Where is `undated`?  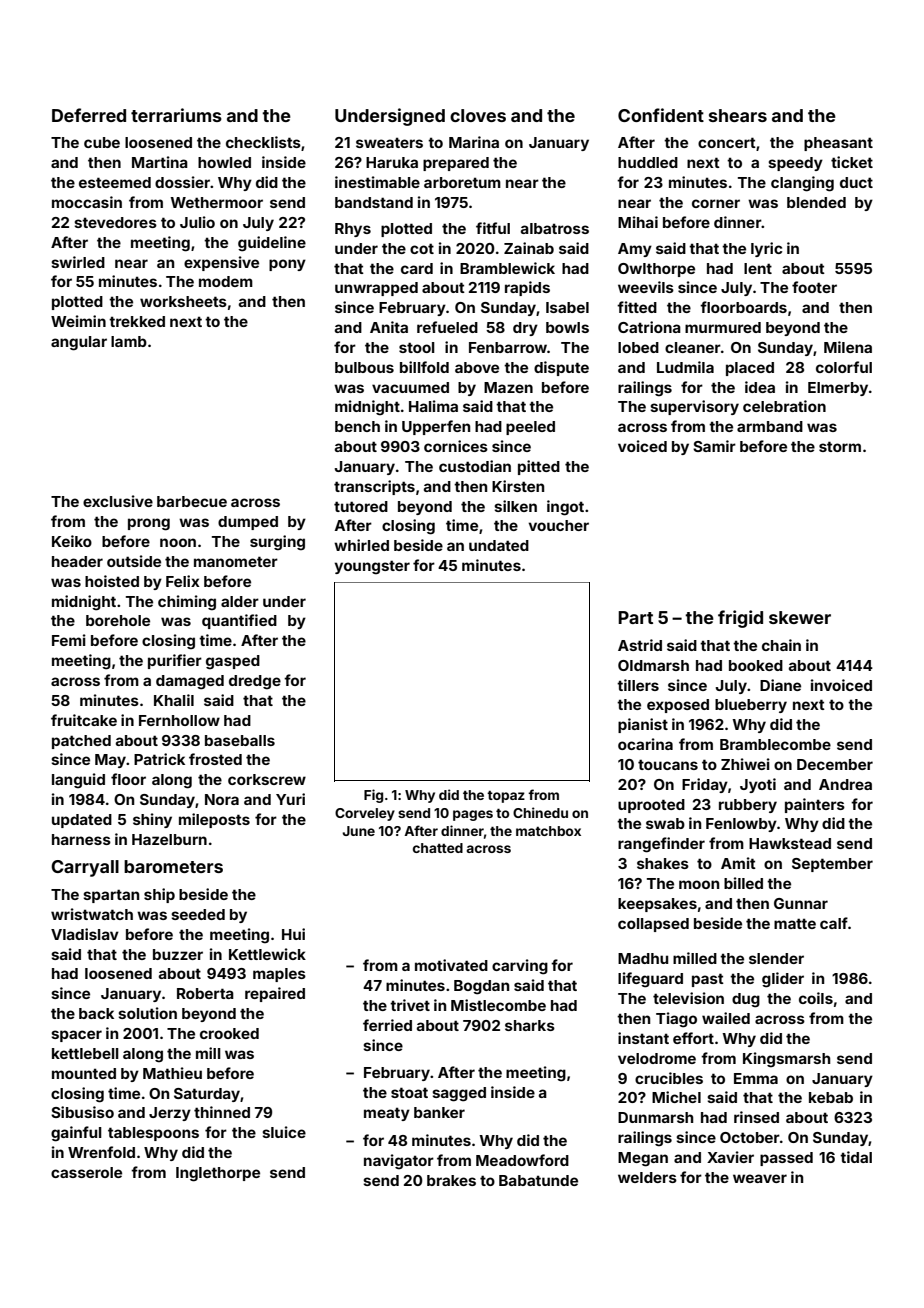
undated is located at coordinates (499, 545).
